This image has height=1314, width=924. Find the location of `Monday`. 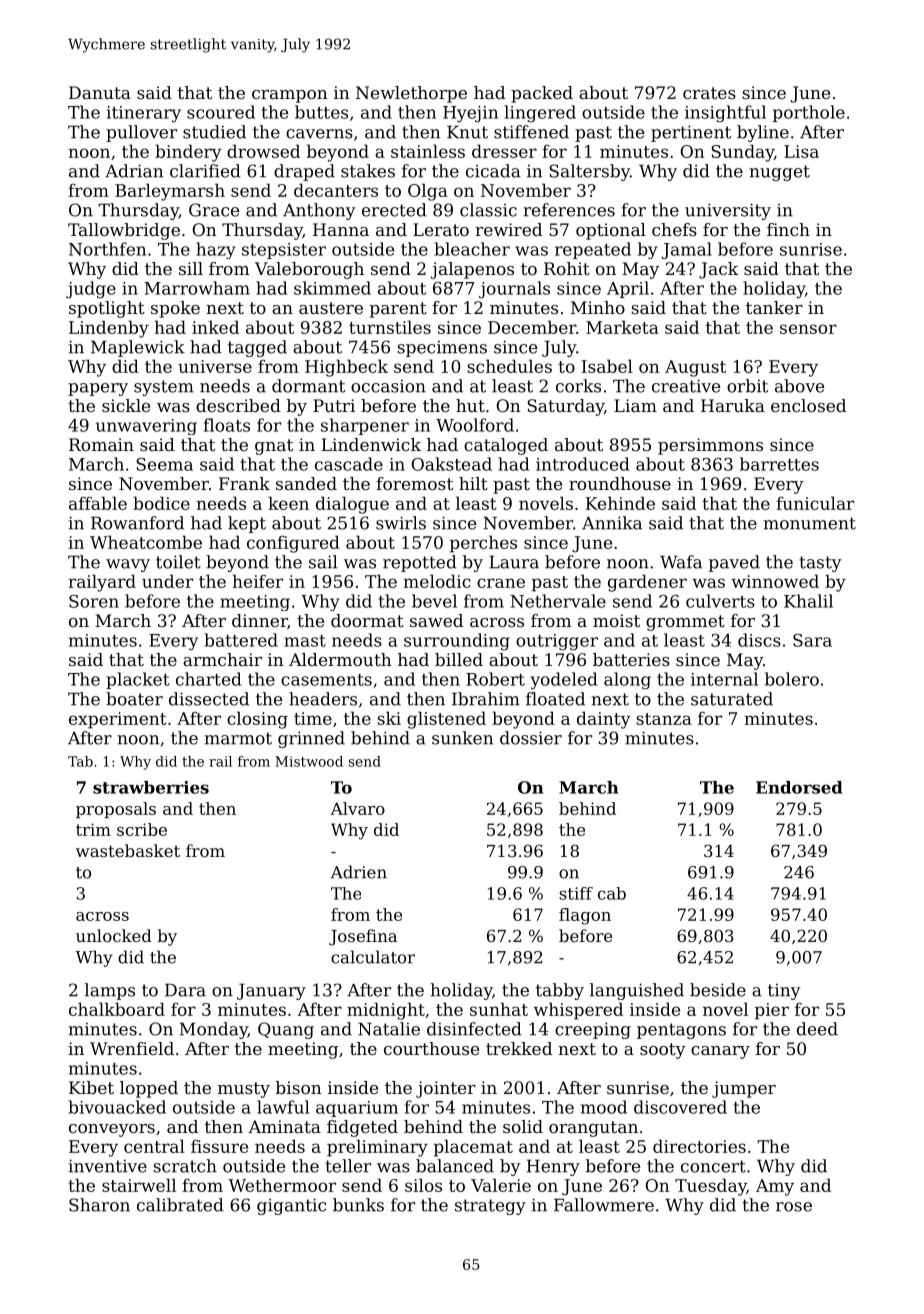

Monday is located at coordinates (213, 1030).
